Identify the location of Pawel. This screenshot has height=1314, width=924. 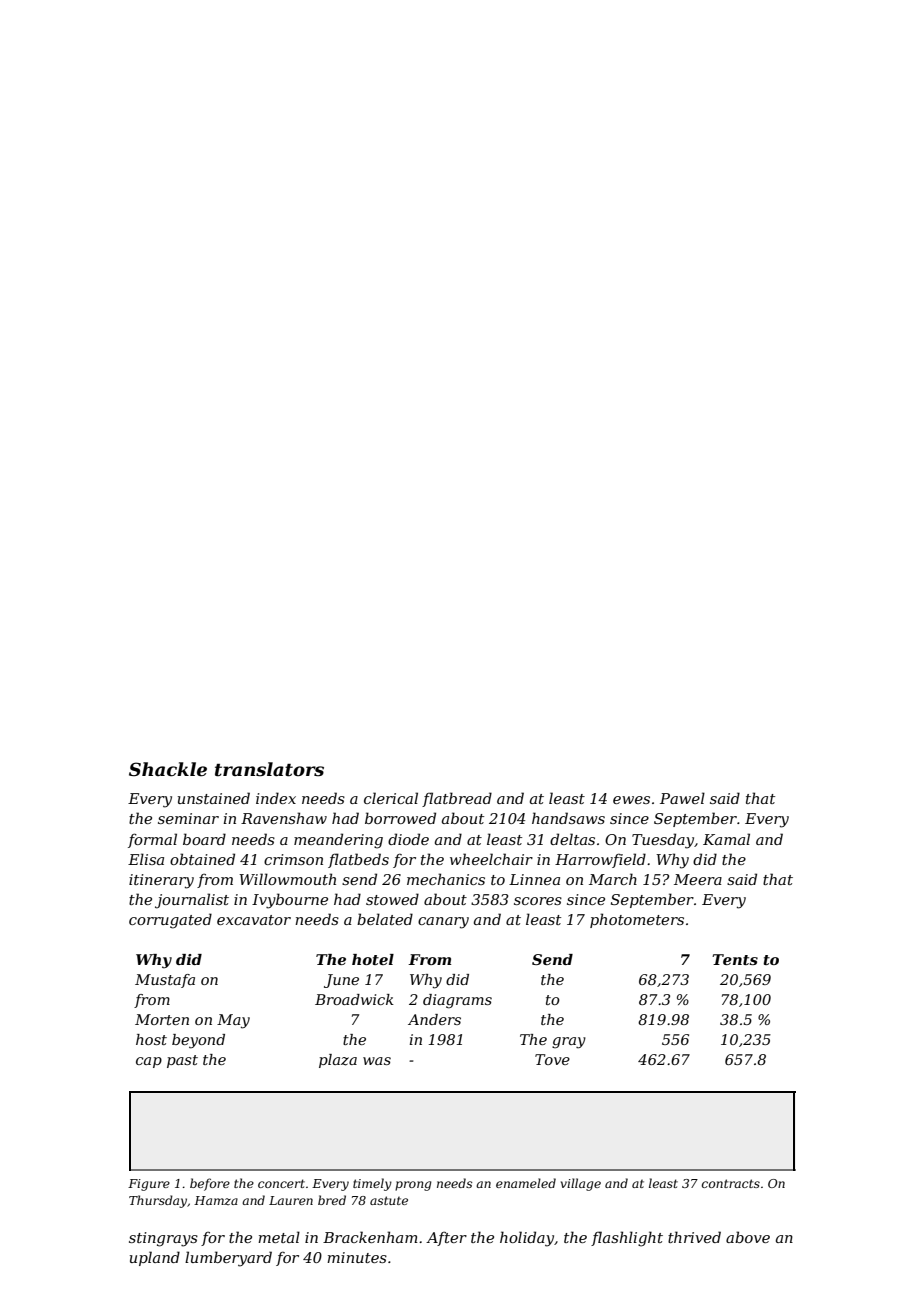
(682, 798).
